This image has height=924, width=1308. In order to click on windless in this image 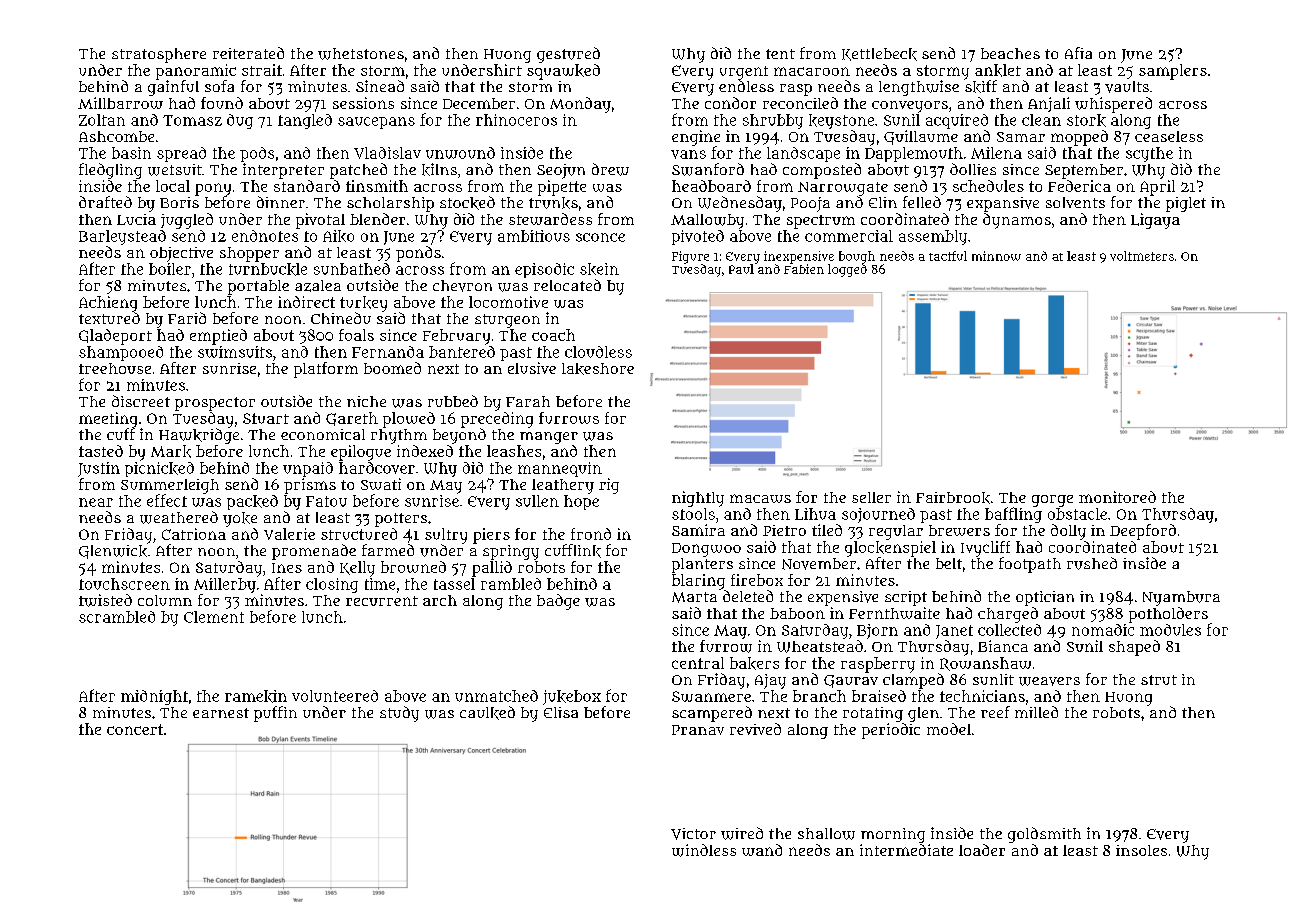, I will do `click(704, 850)`.
